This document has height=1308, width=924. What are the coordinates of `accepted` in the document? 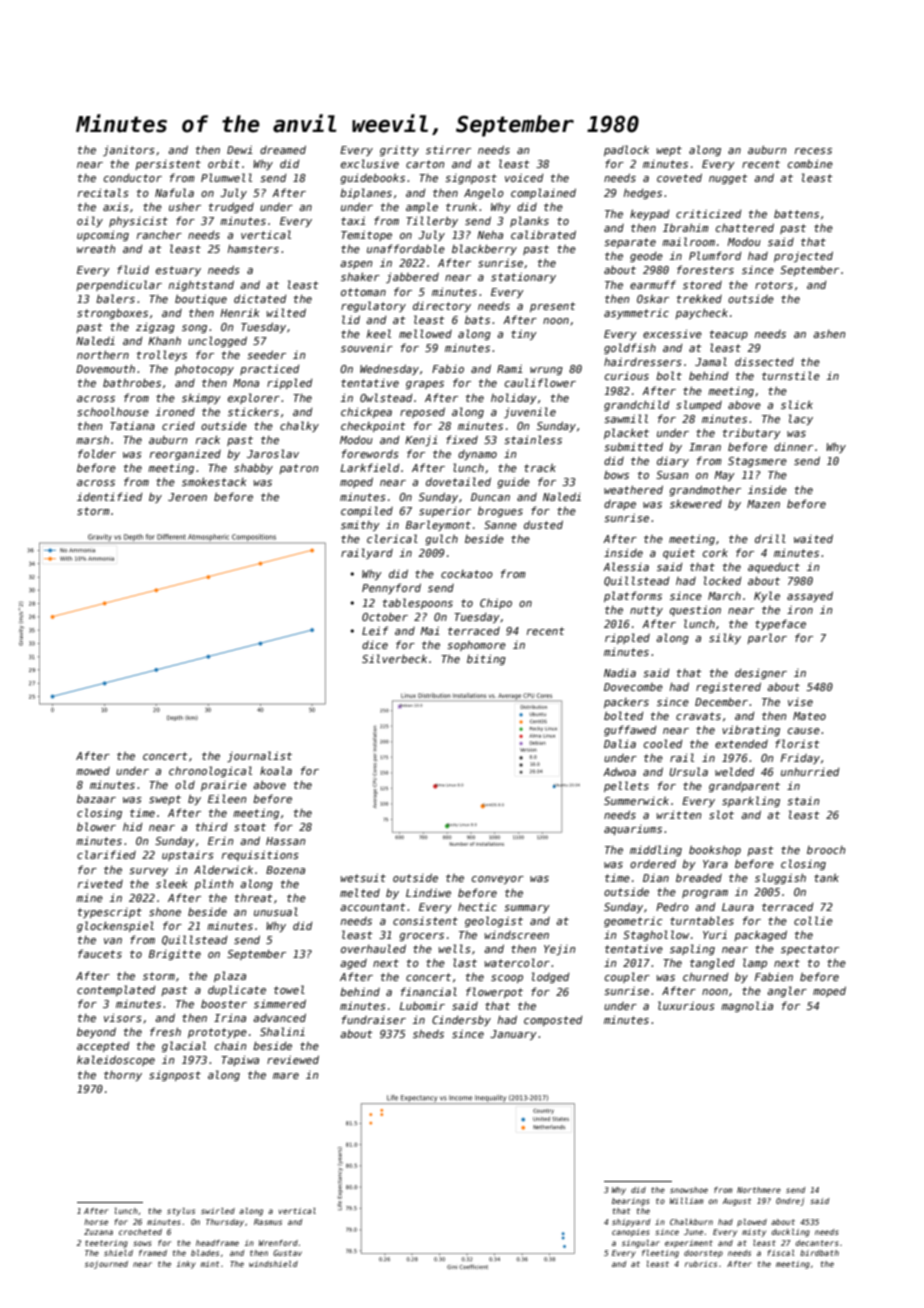 It's located at (103, 1047).
